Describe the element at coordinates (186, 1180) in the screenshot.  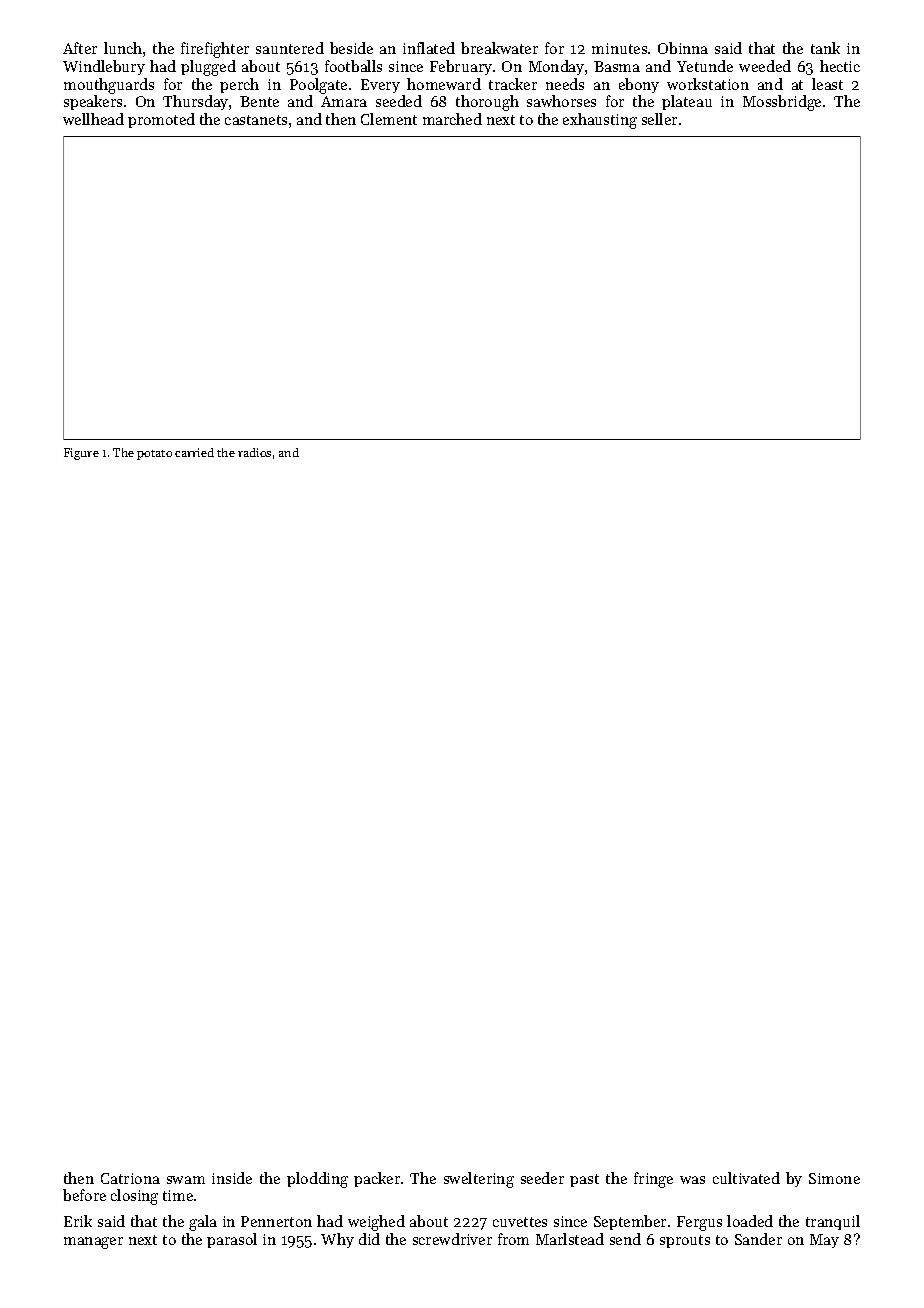
I see `swam` at that location.
